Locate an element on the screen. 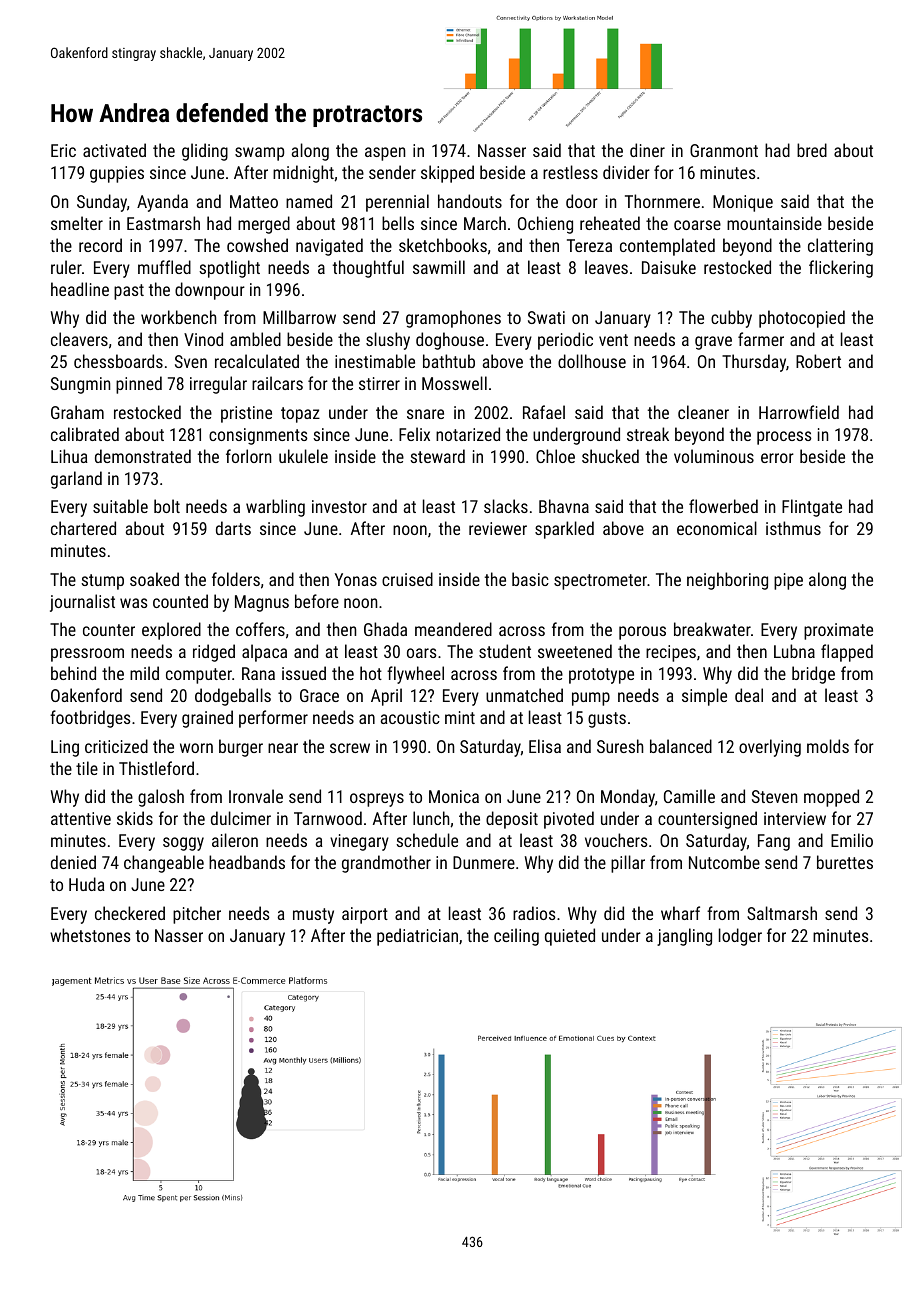  sweetened is located at coordinates (575, 651).
